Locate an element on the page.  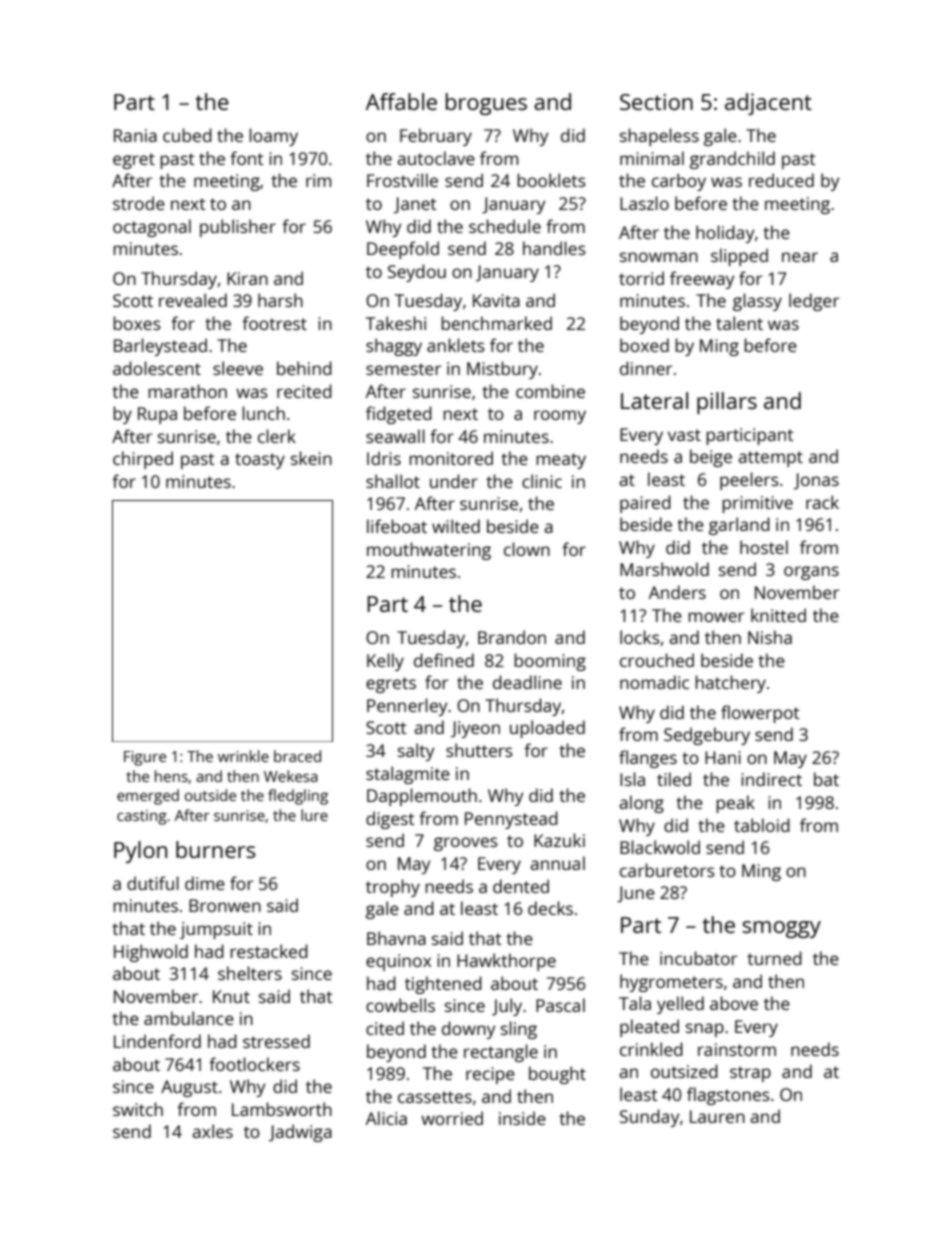
boxes is located at coordinates (137, 323).
